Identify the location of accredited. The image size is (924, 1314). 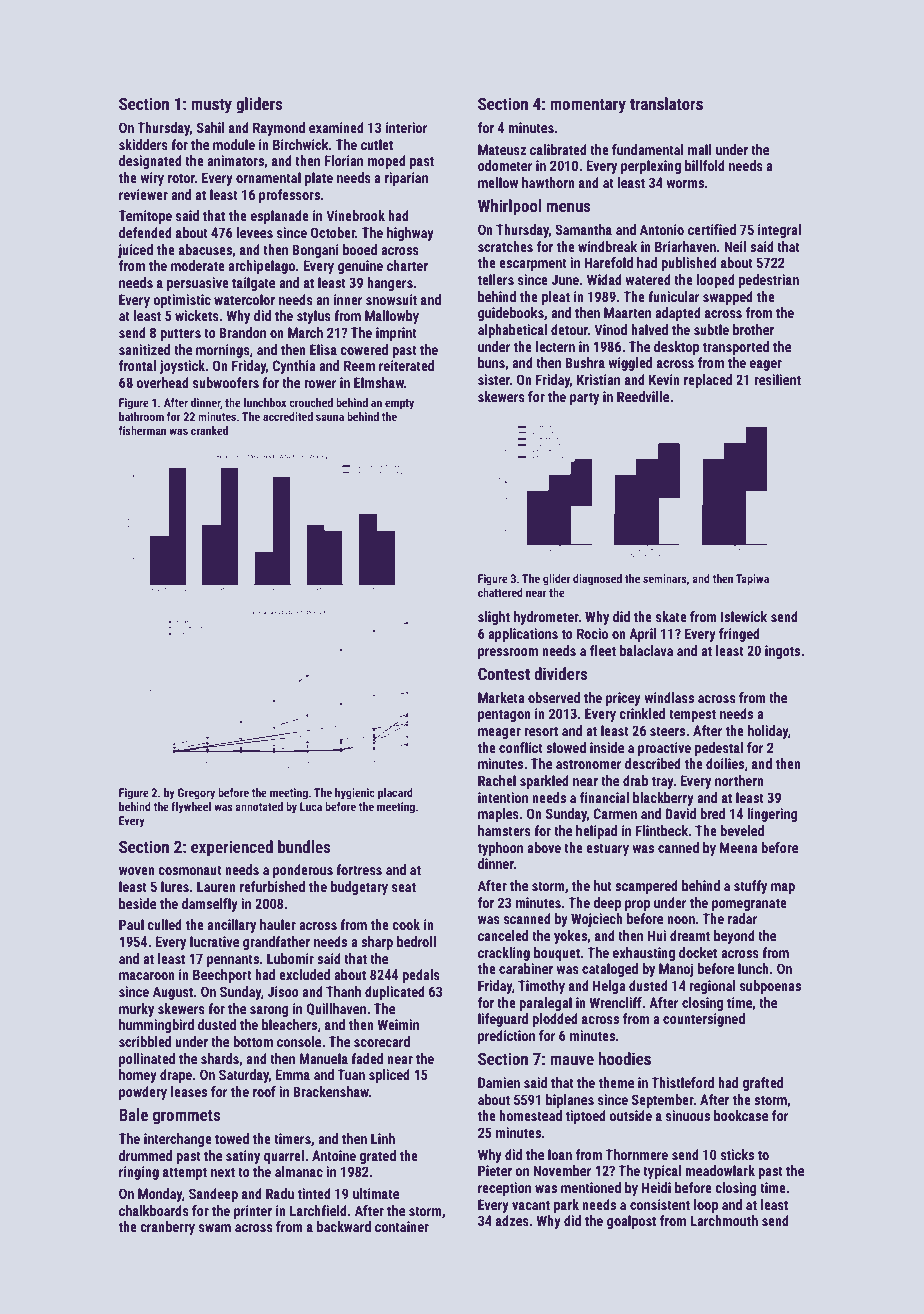
(288, 416).
